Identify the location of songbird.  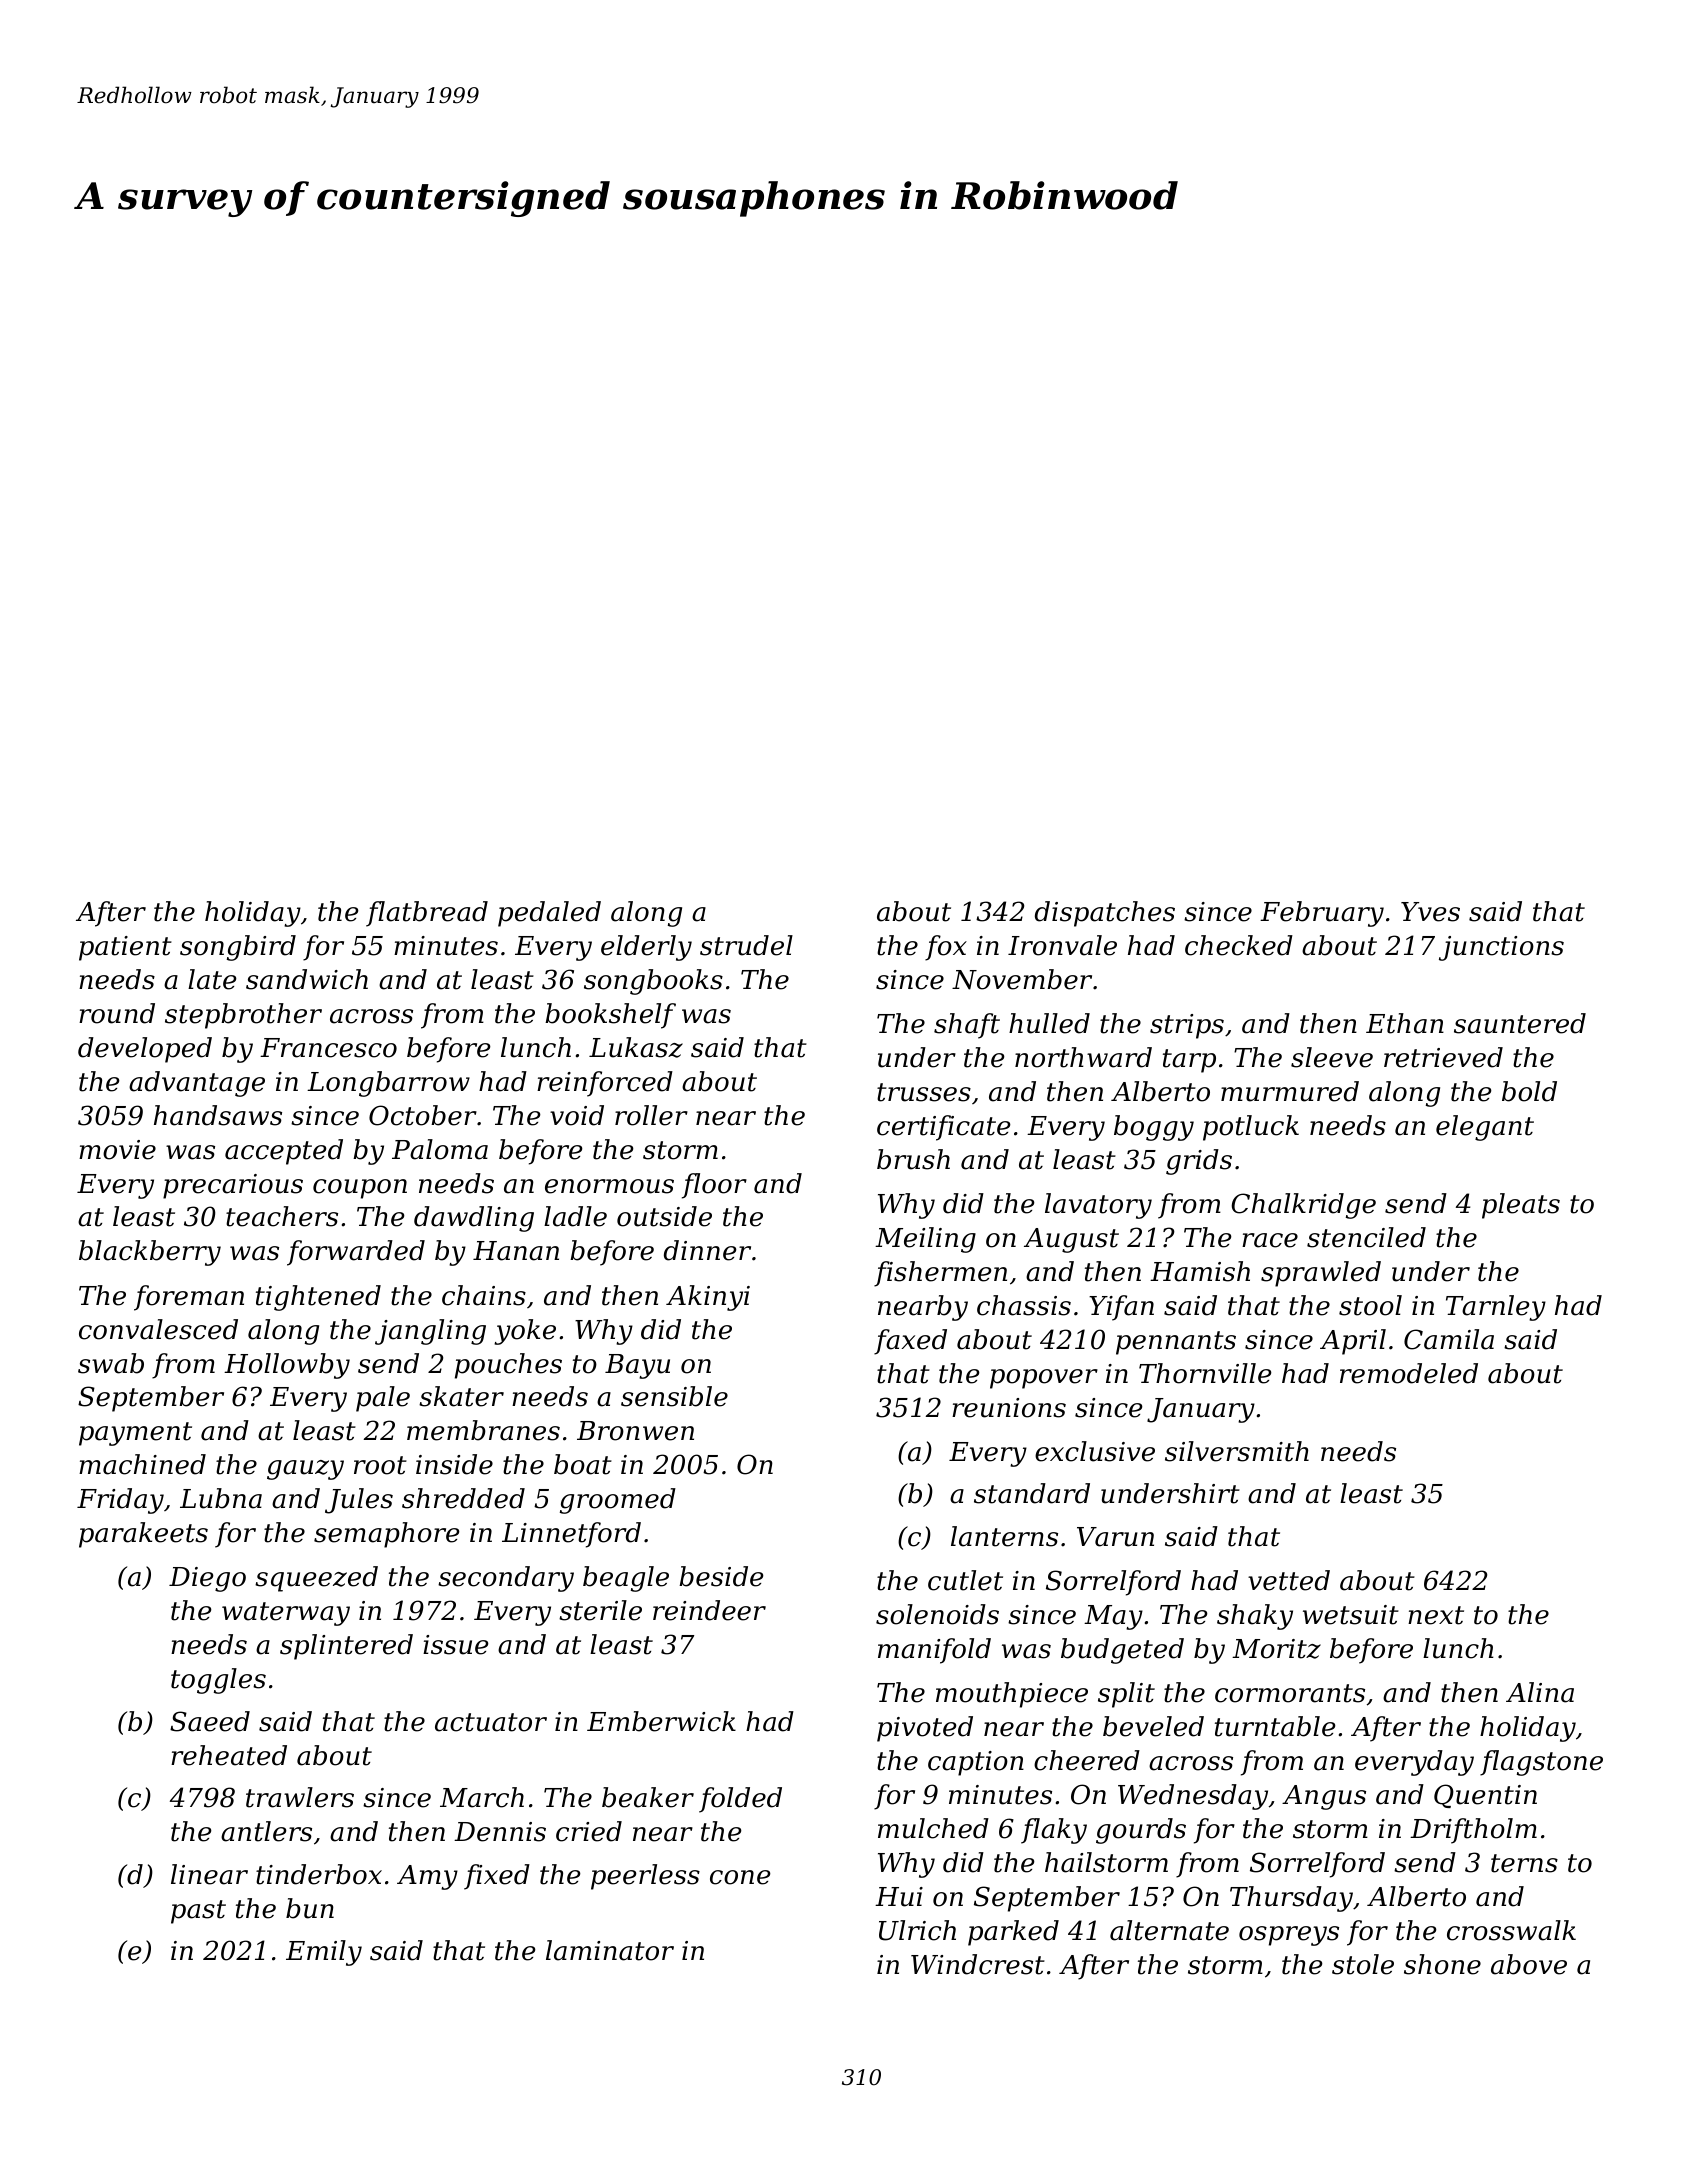
(238, 948).
